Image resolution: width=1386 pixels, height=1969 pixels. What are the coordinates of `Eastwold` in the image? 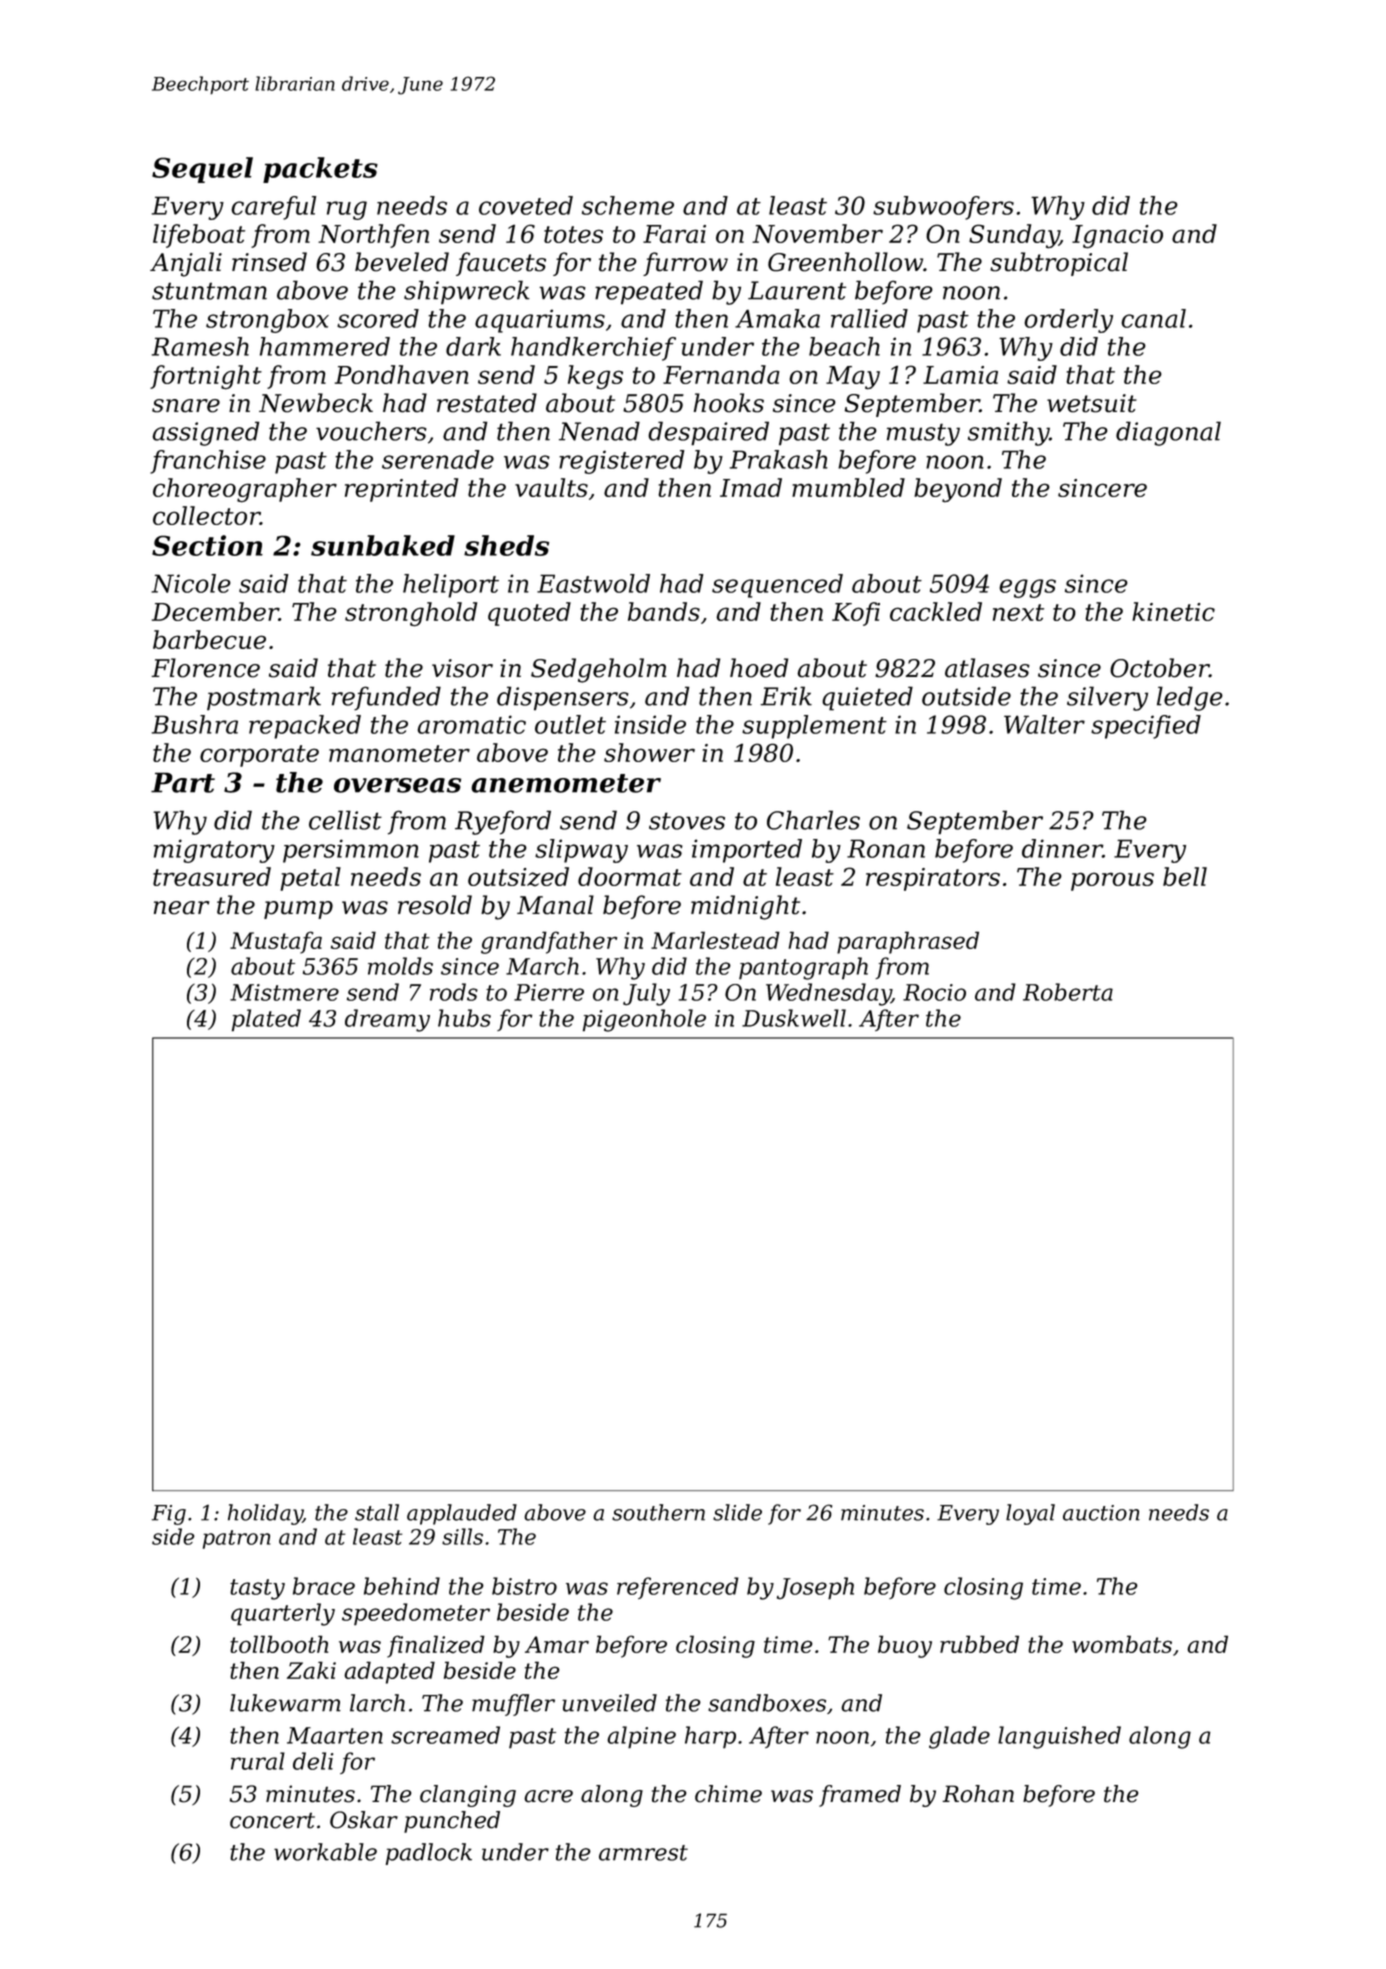 It's located at (593, 583).
